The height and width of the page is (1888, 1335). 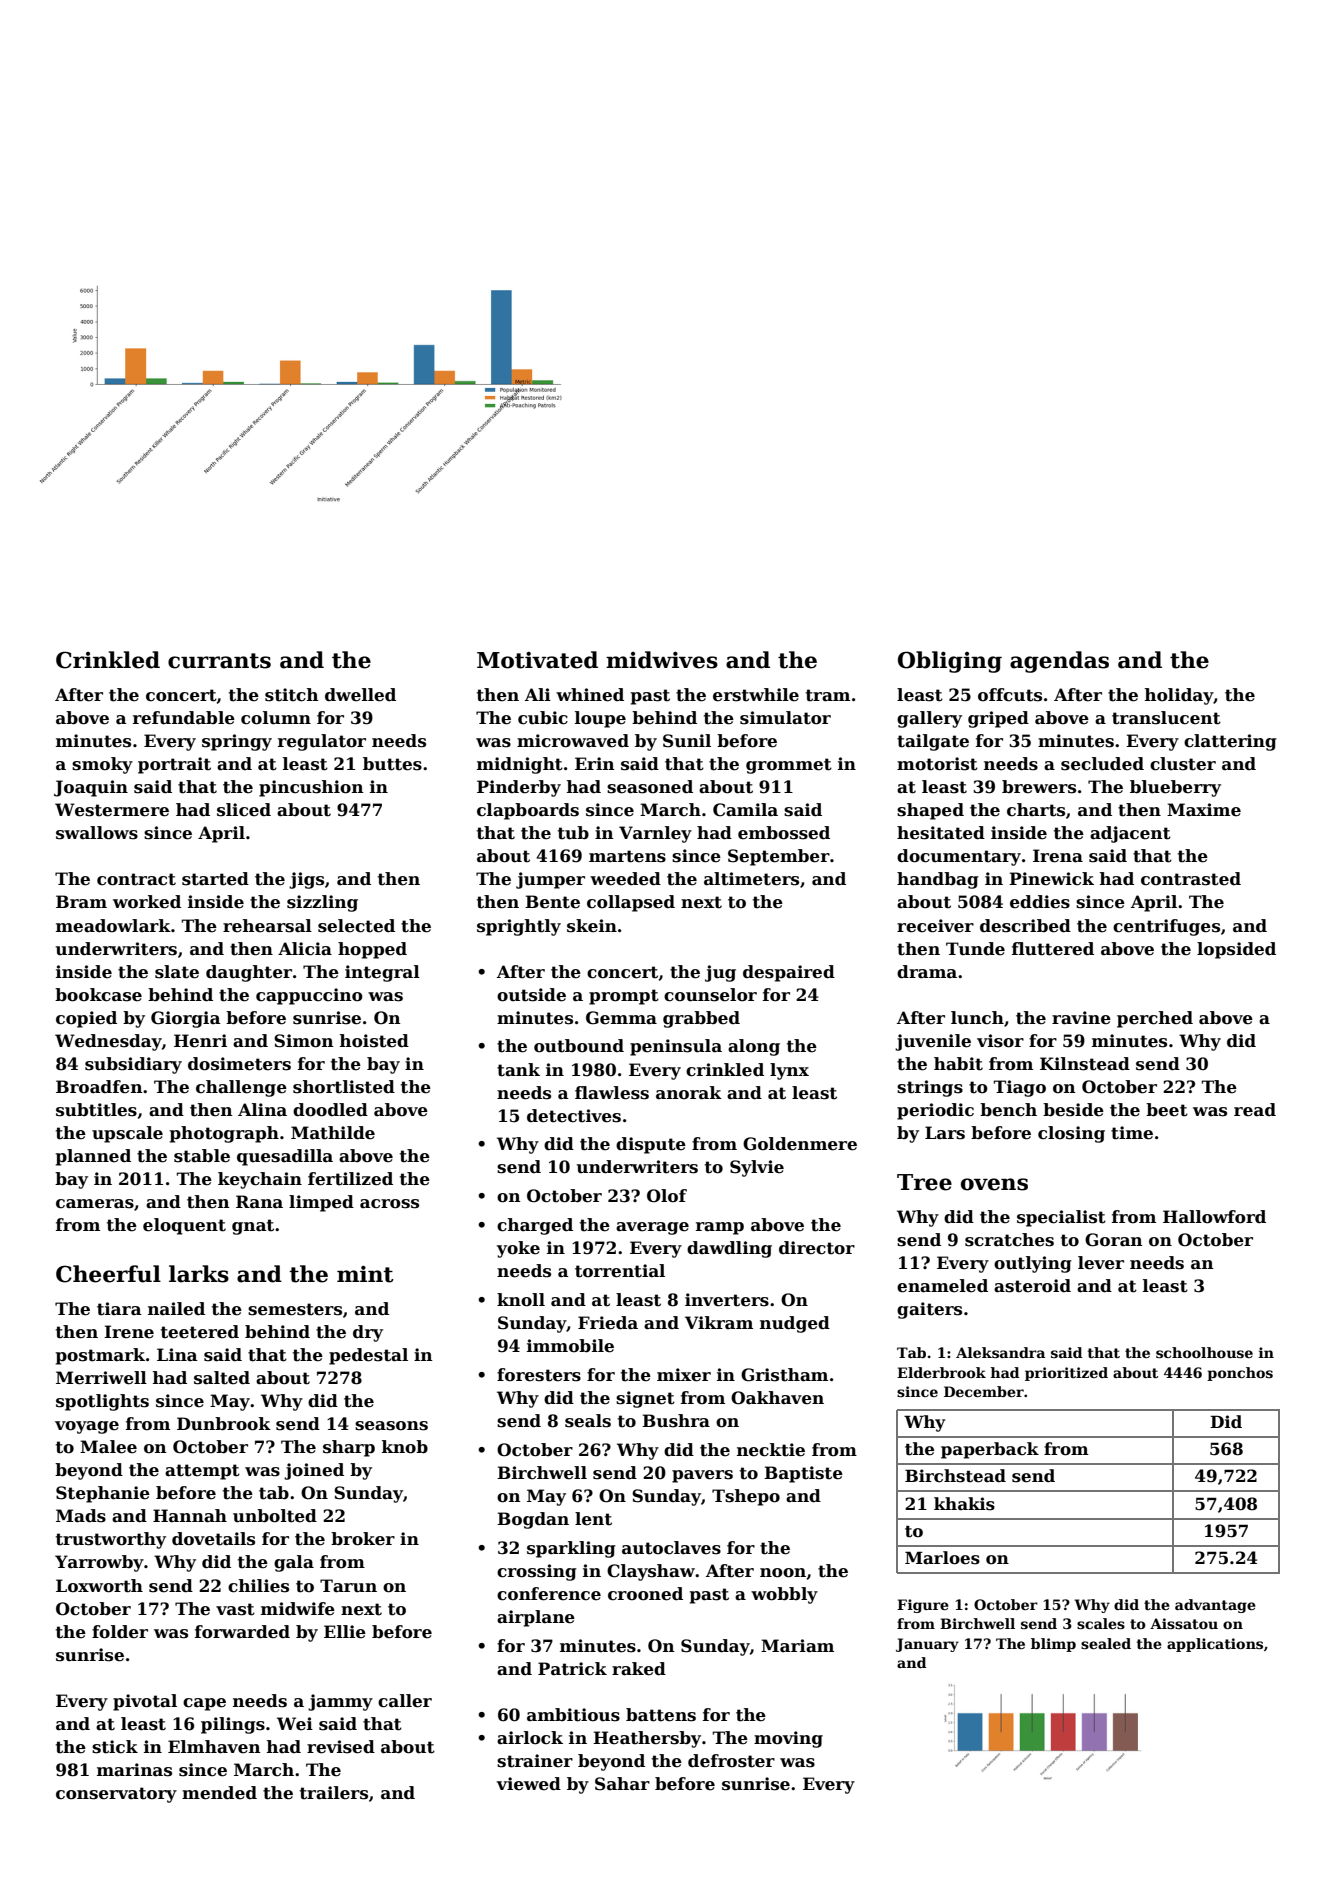 What do you see at coordinates (662, 660) in the page?
I see `midwives` at bounding box center [662, 660].
